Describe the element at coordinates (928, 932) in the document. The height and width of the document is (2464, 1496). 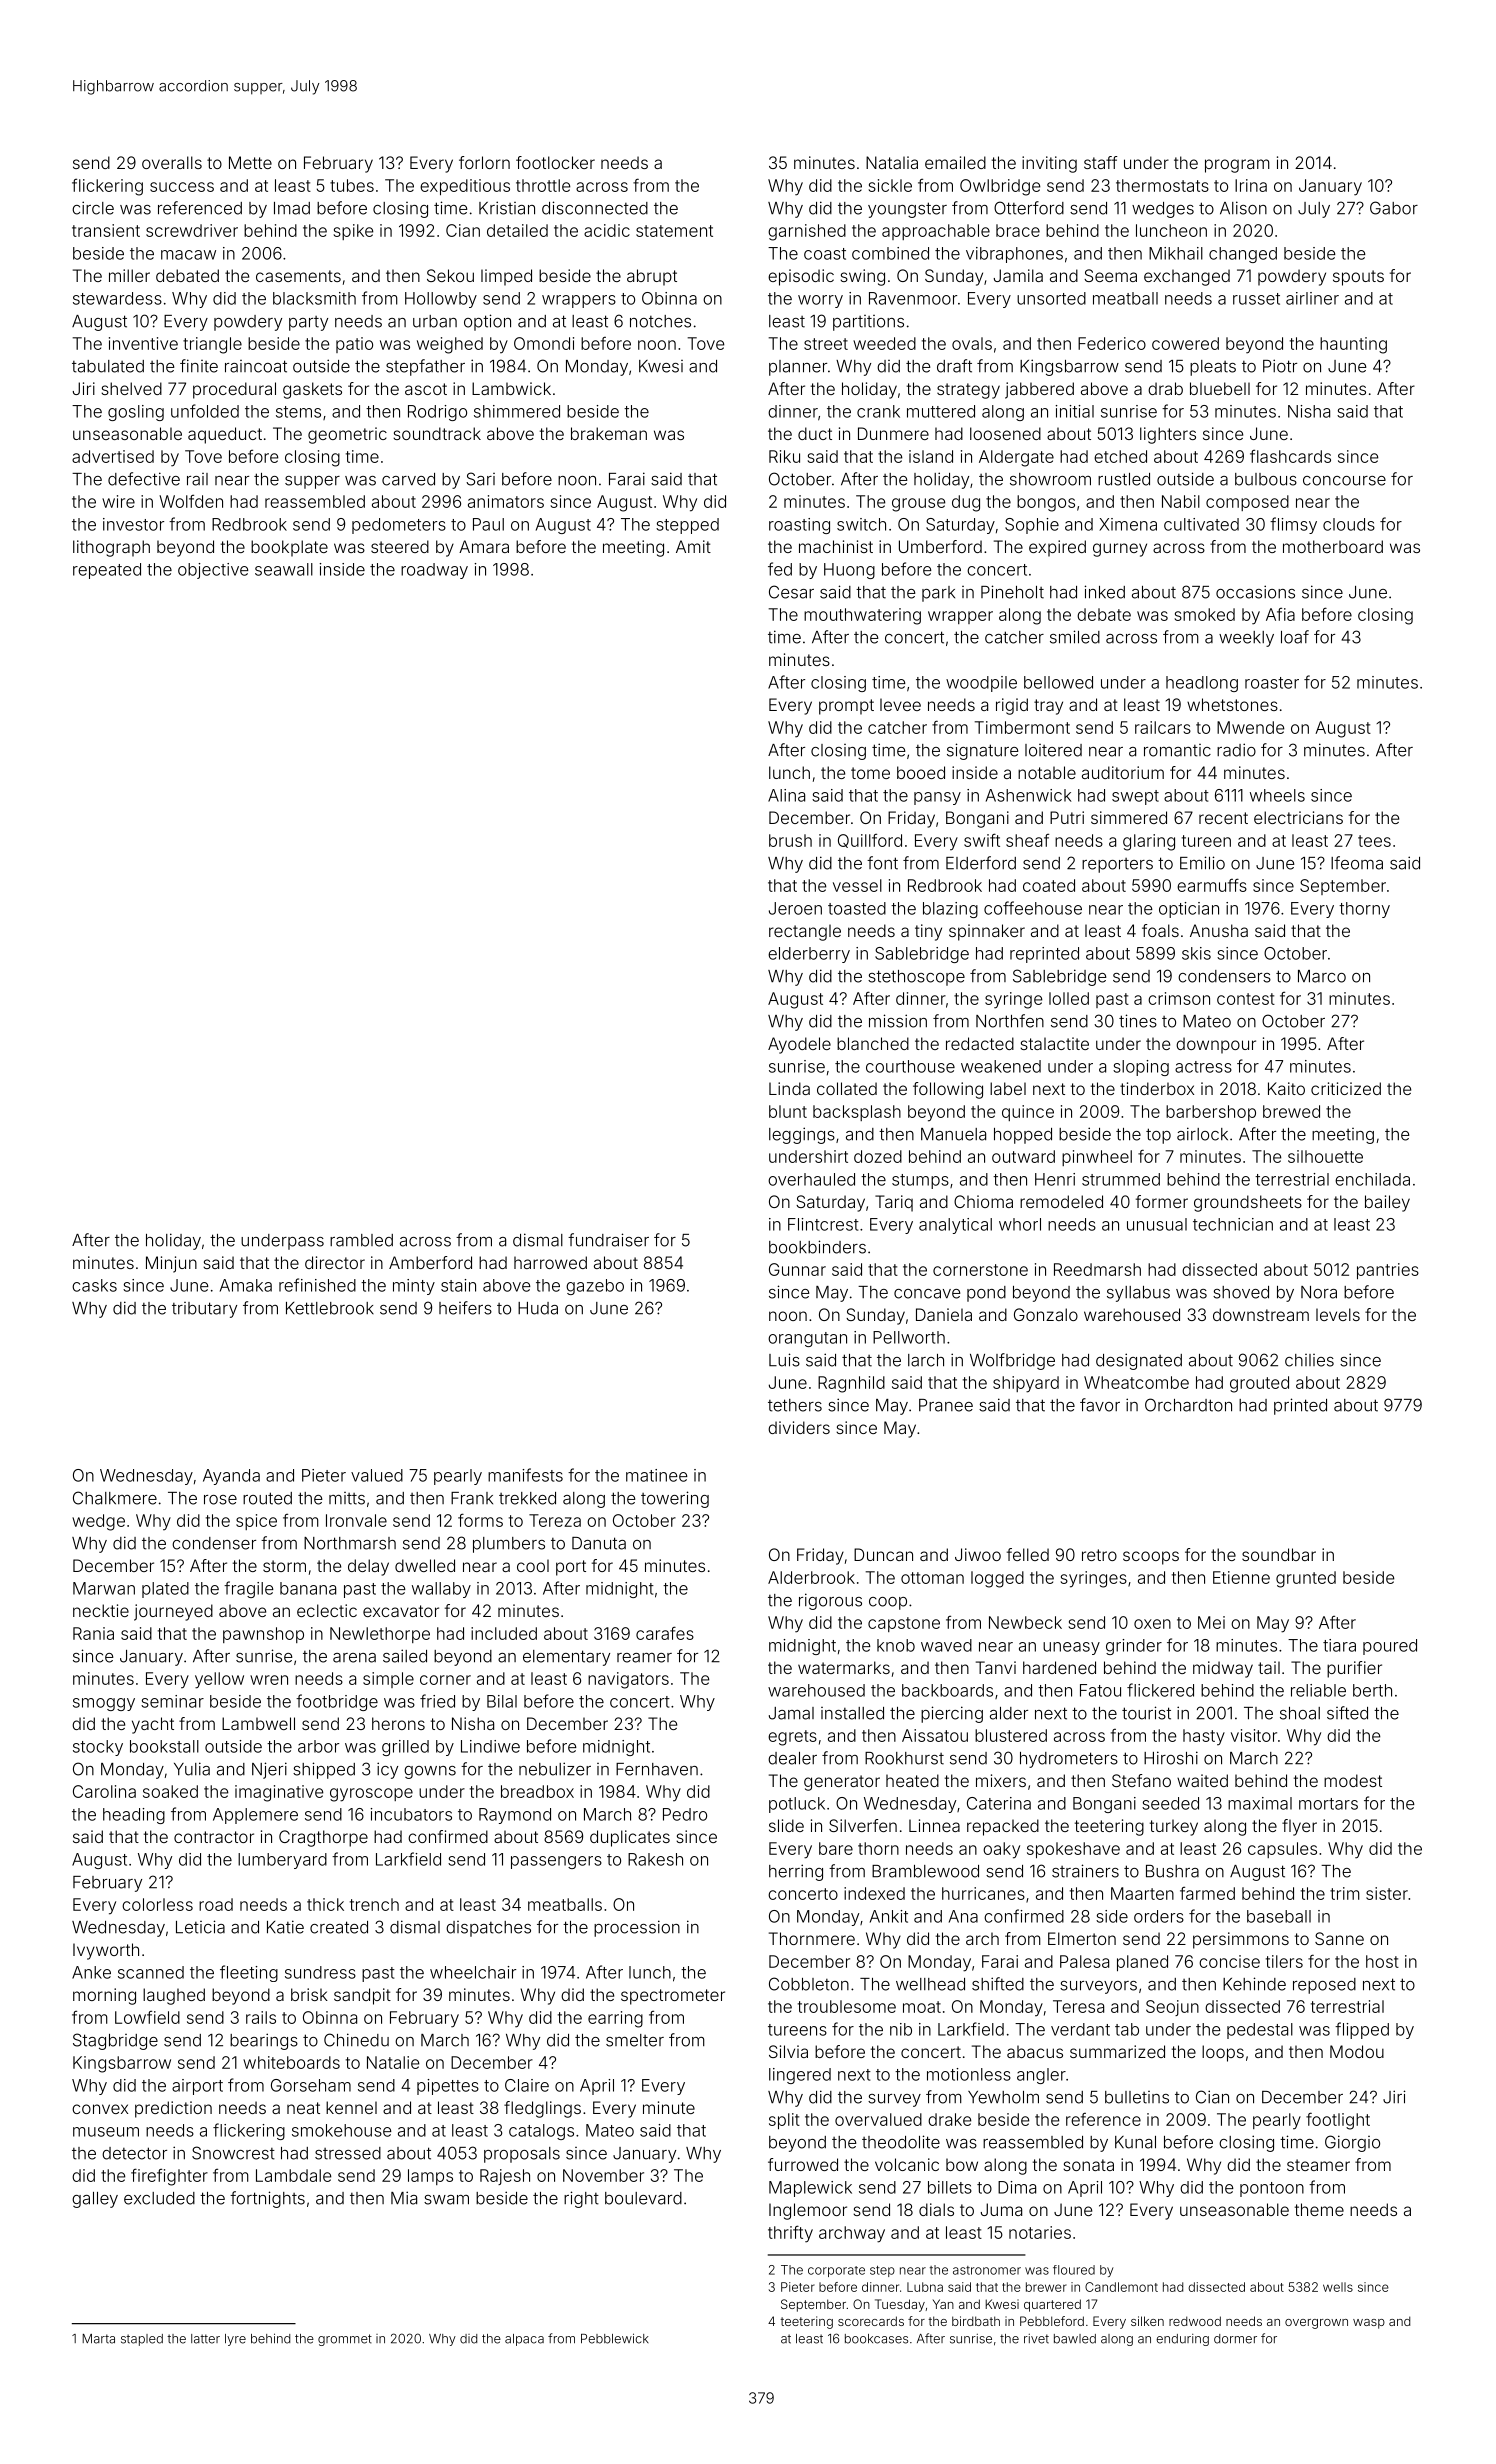
I see `tiny` at that location.
